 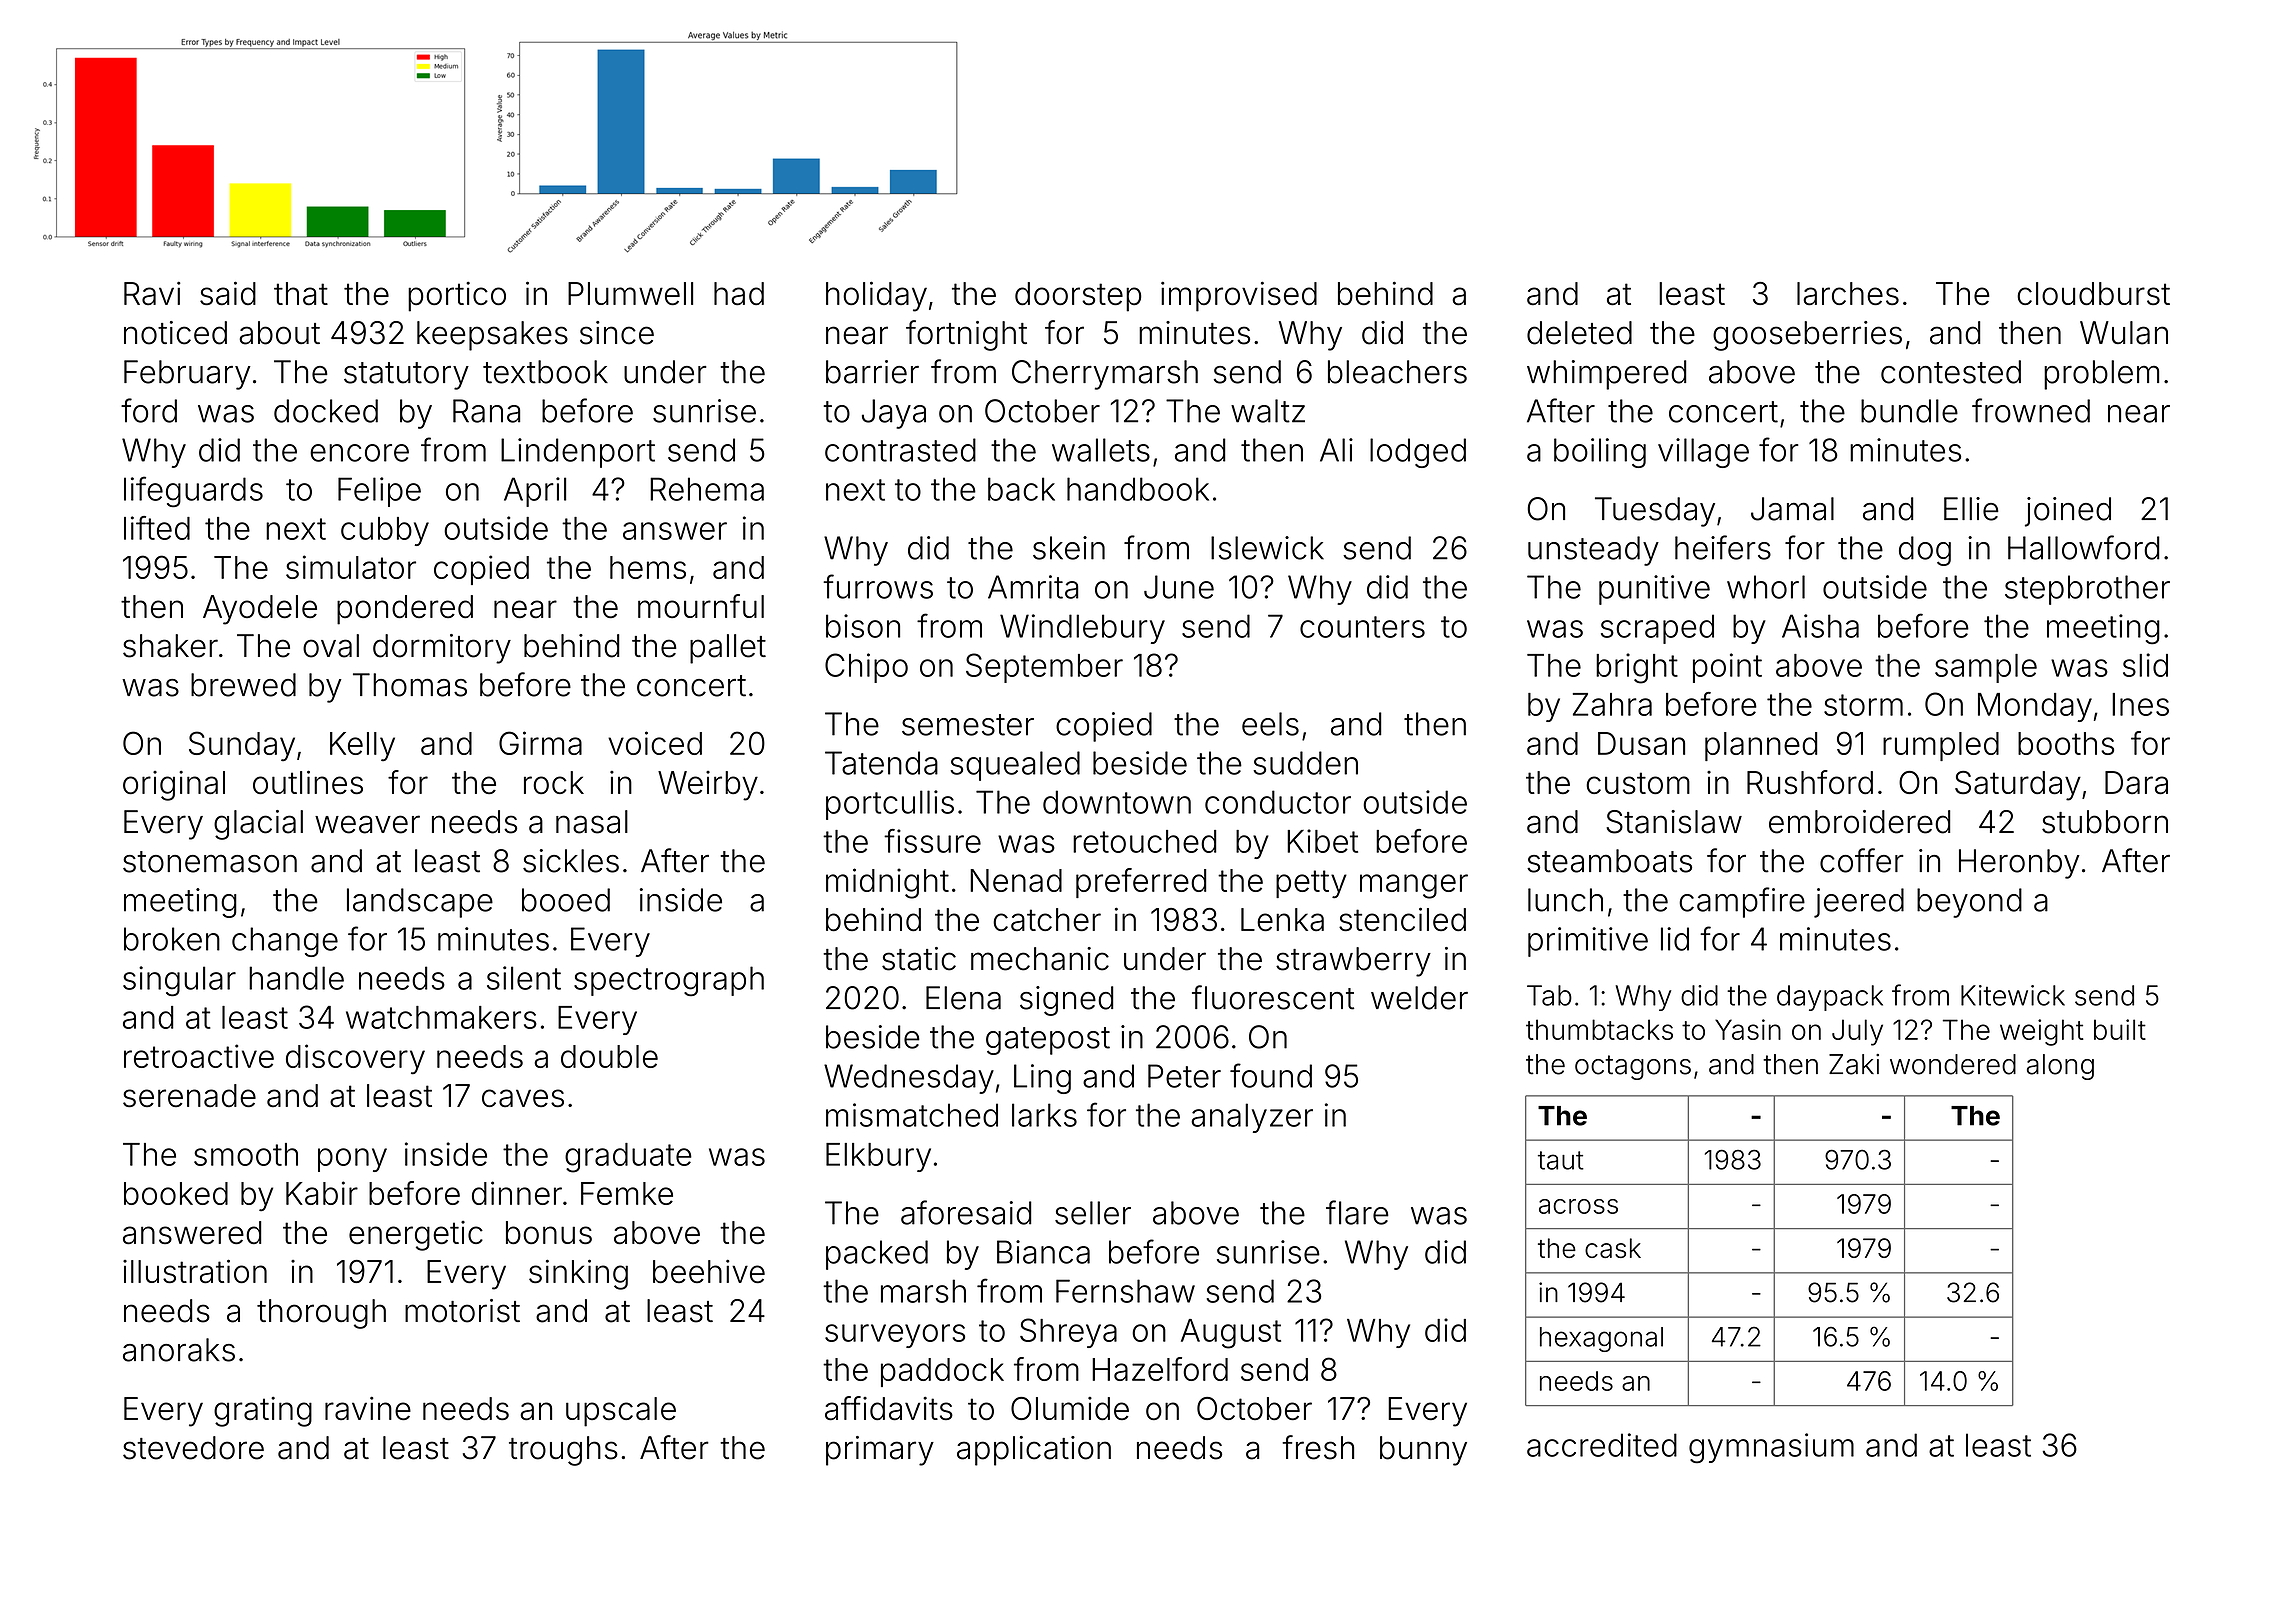 I want to click on pondered, so click(x=405, y=610).
